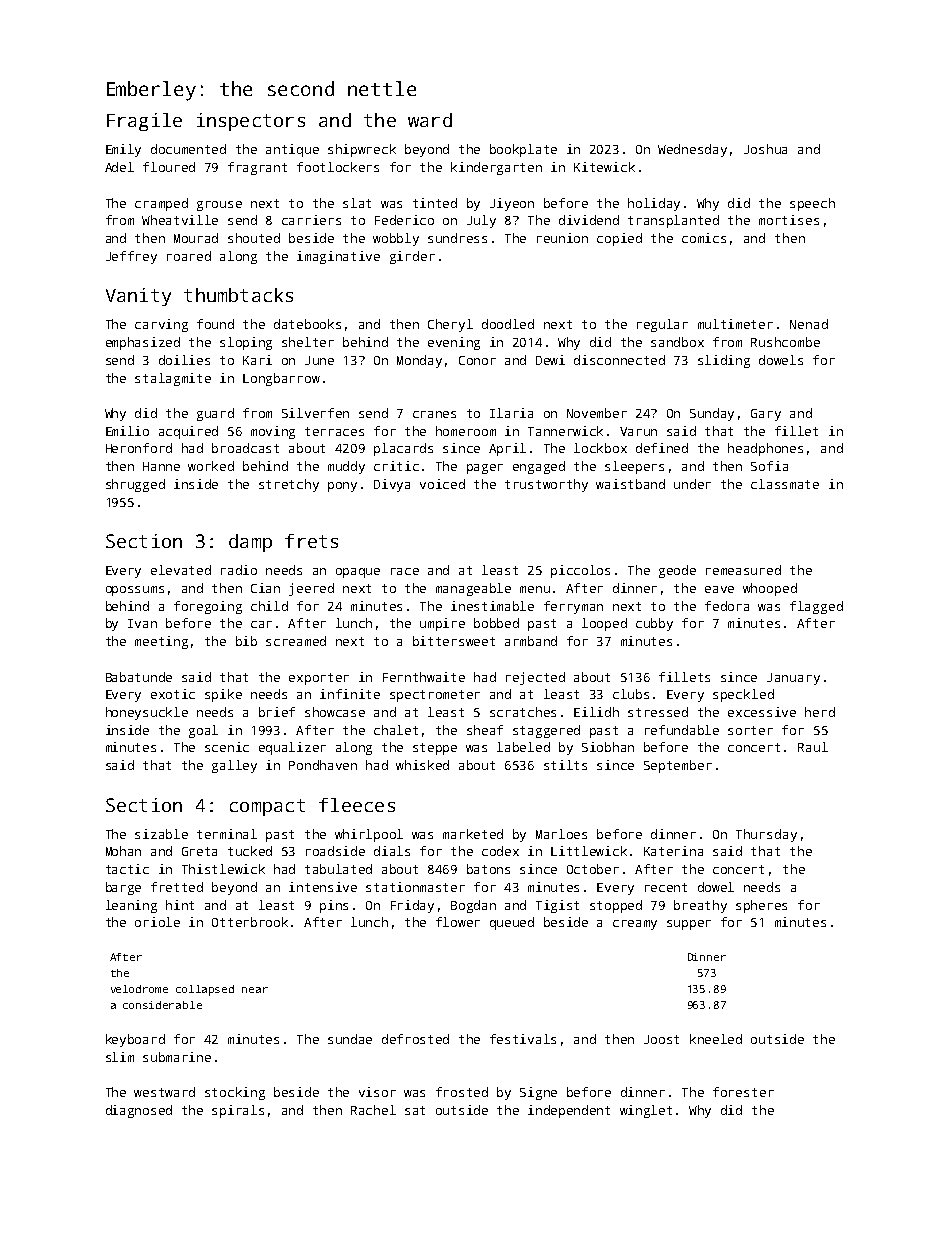 Image resolution: width=952 pixels, height=1233 pixels. I want to click on Dewi, so click(550, 360).
